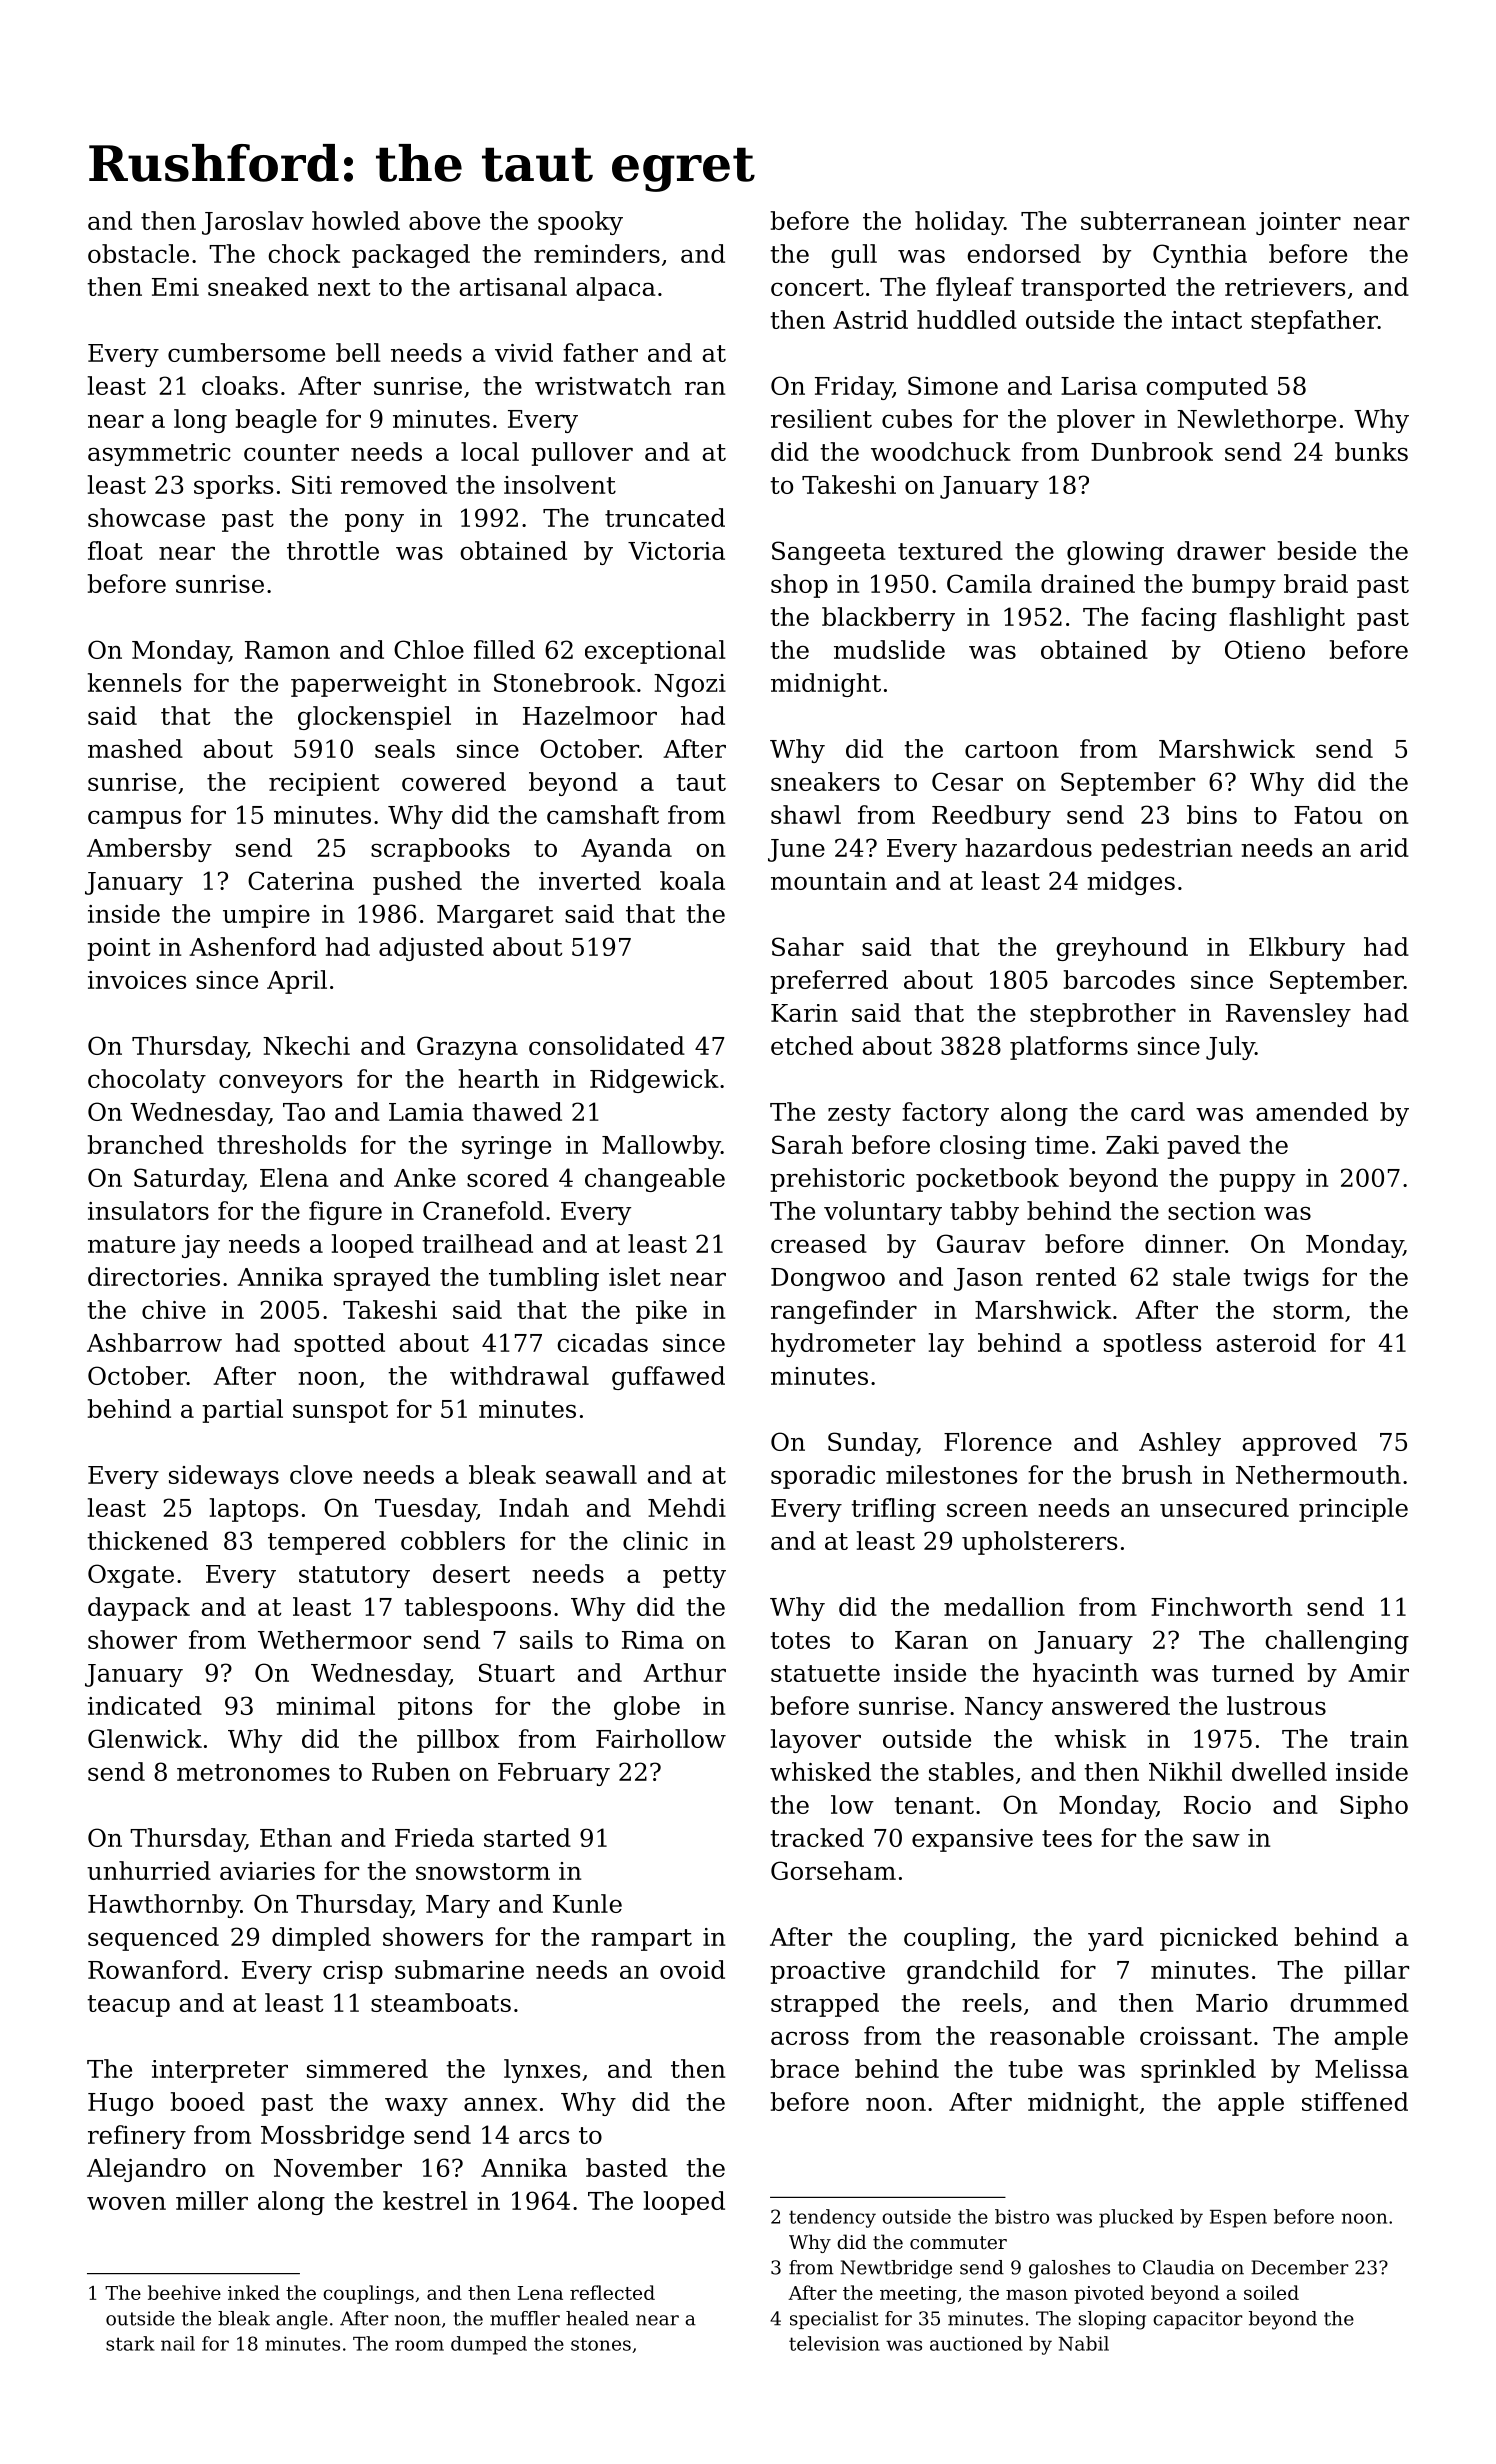 The image size is (1496, 2464). What do you see at coordinates (1297, 949) in the screenshot?
I see `Elkbury` at bounding box center [1297, 949].
